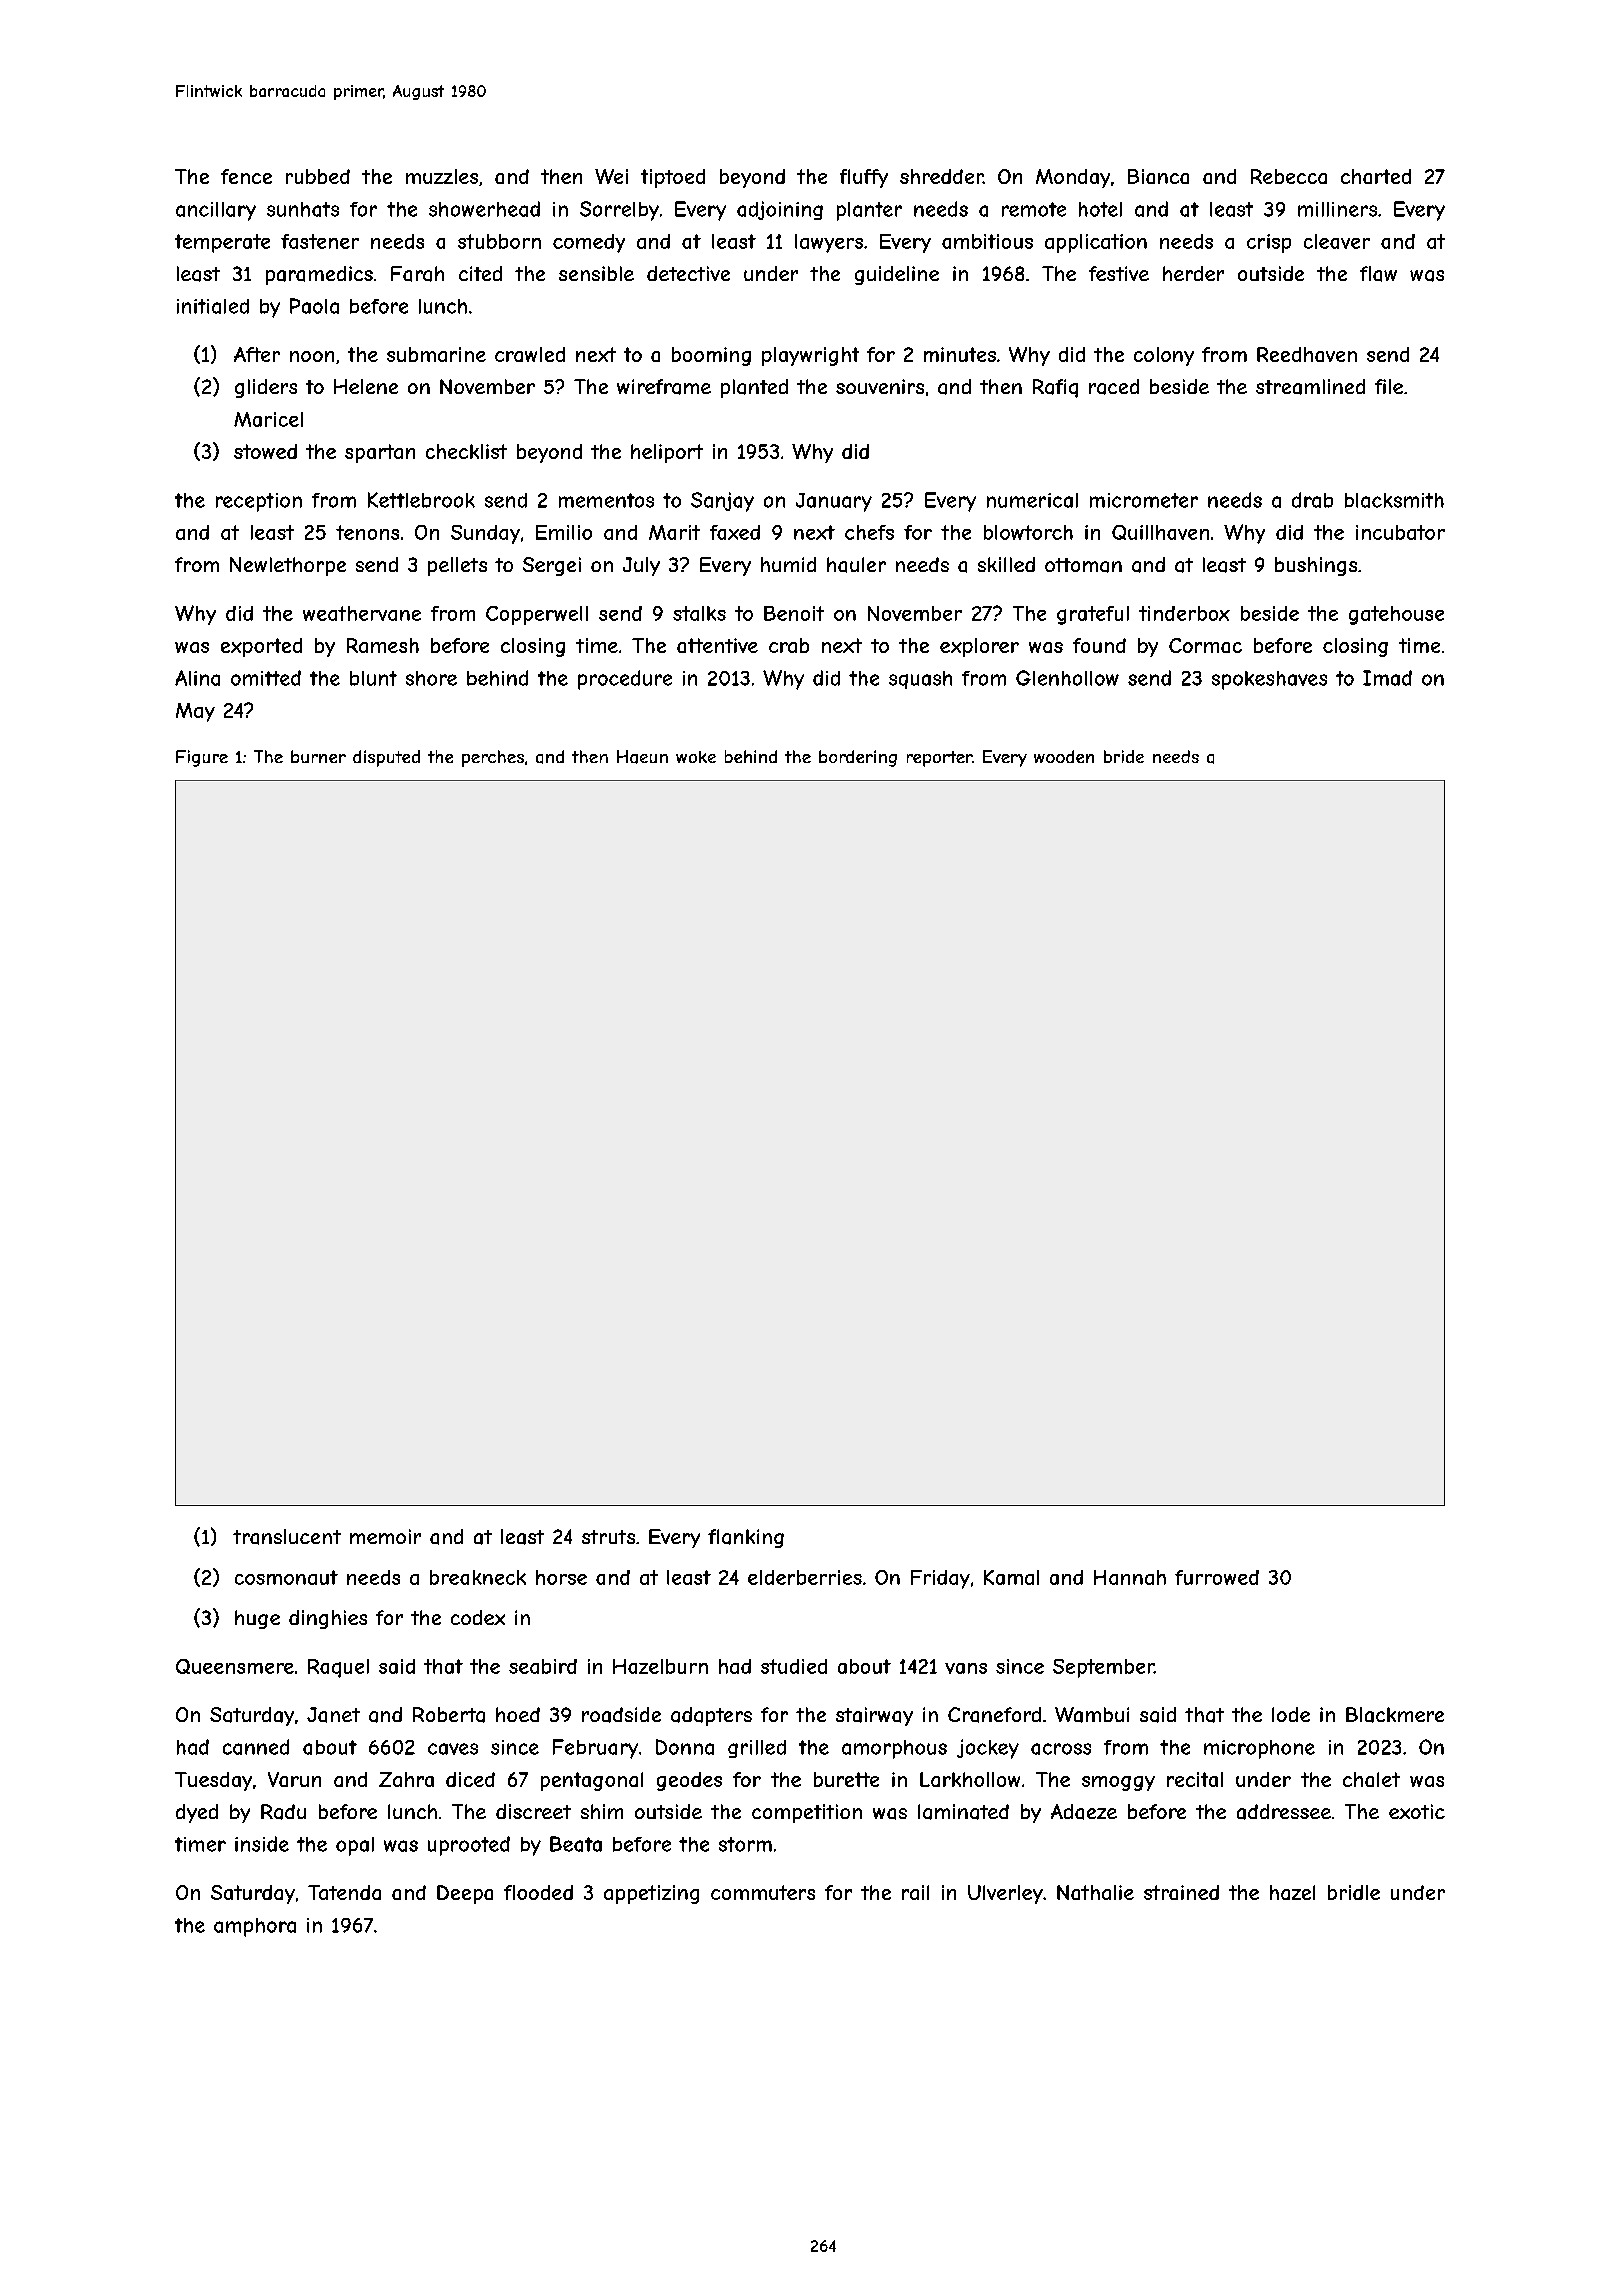 This screenshot has height=2292, width=1620. What do you see at coordinates (696, 757) in the screenshot?
I see `woke` at bounding box center [696, 757].
